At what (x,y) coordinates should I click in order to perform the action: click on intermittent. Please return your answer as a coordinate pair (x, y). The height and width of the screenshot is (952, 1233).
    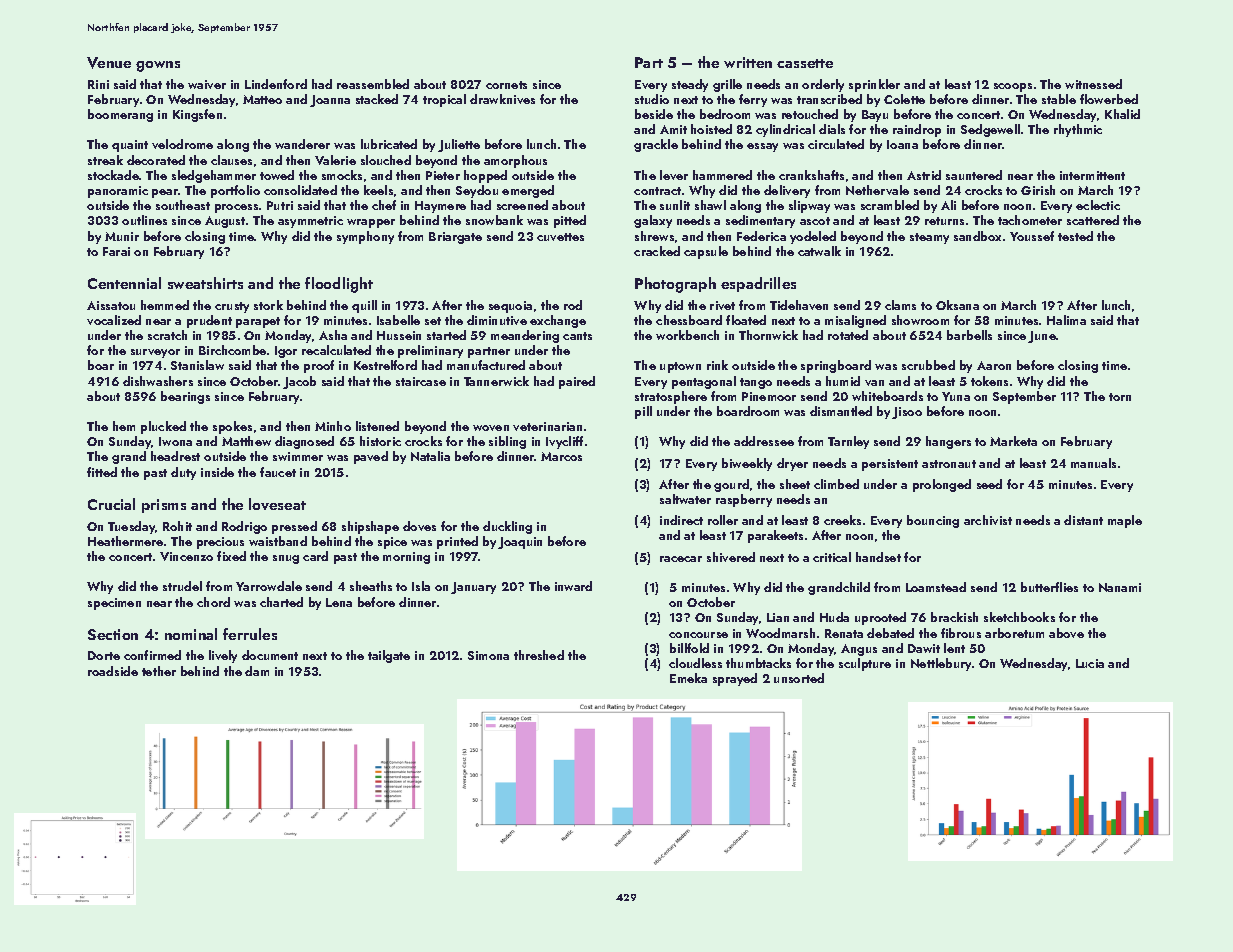
    Looking at the image, I should click on (1092, 175).
